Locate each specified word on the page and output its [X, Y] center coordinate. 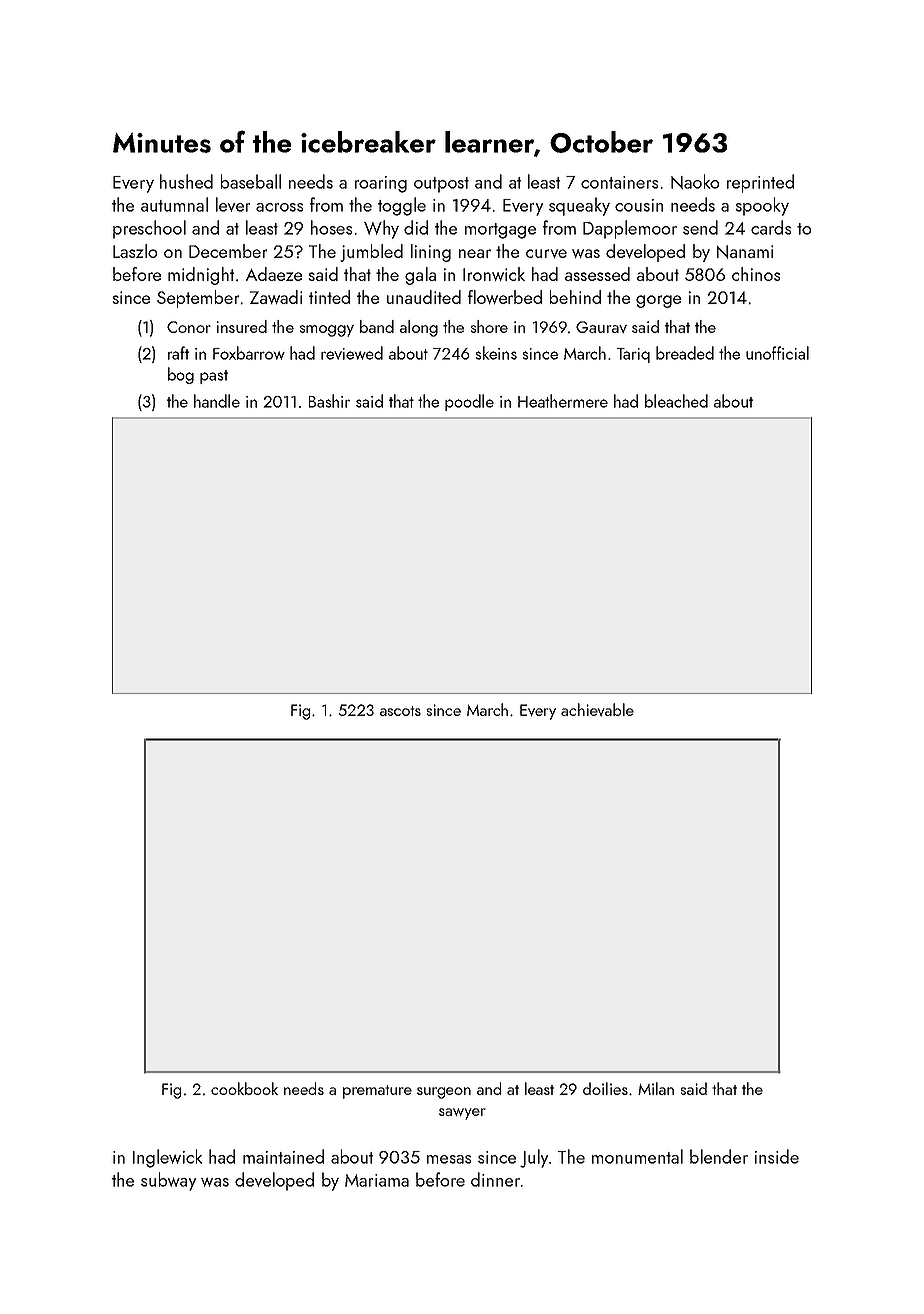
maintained [283, 1156]
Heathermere [563, 401]
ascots [400, 711]
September [198, 299]
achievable [597, 709]
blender [719, 1156]
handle [217, 401]
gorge [658, 301]
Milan [656, 1088]
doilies [605, 1088]
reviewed [352, 353]
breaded [685, 353]
